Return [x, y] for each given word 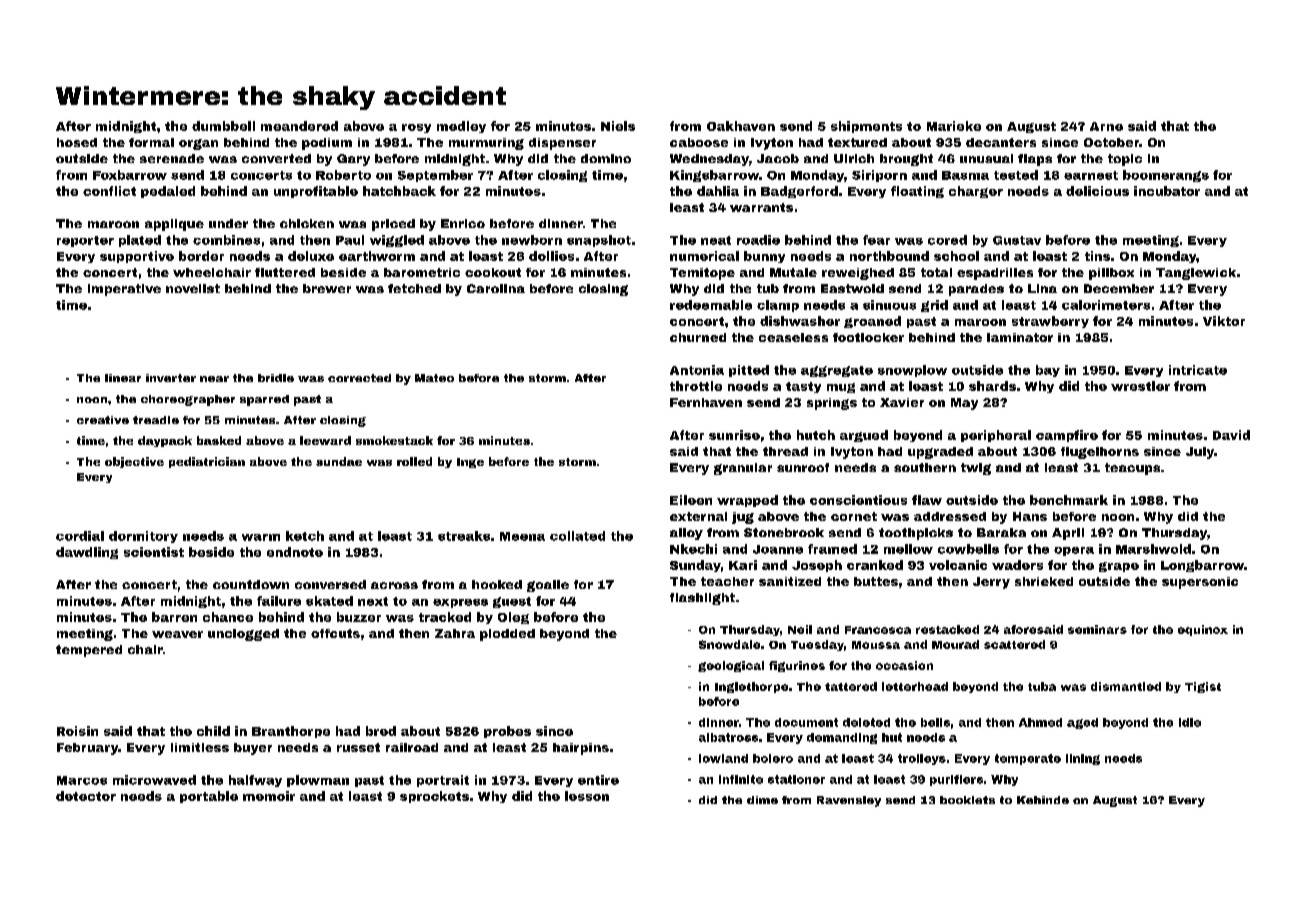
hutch [816, 435]
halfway [255, 781]
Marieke [954, 126]
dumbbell [223, 126]
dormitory [143, 537]
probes [507, 732]
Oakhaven [741, 126]
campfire [1067, 436]
